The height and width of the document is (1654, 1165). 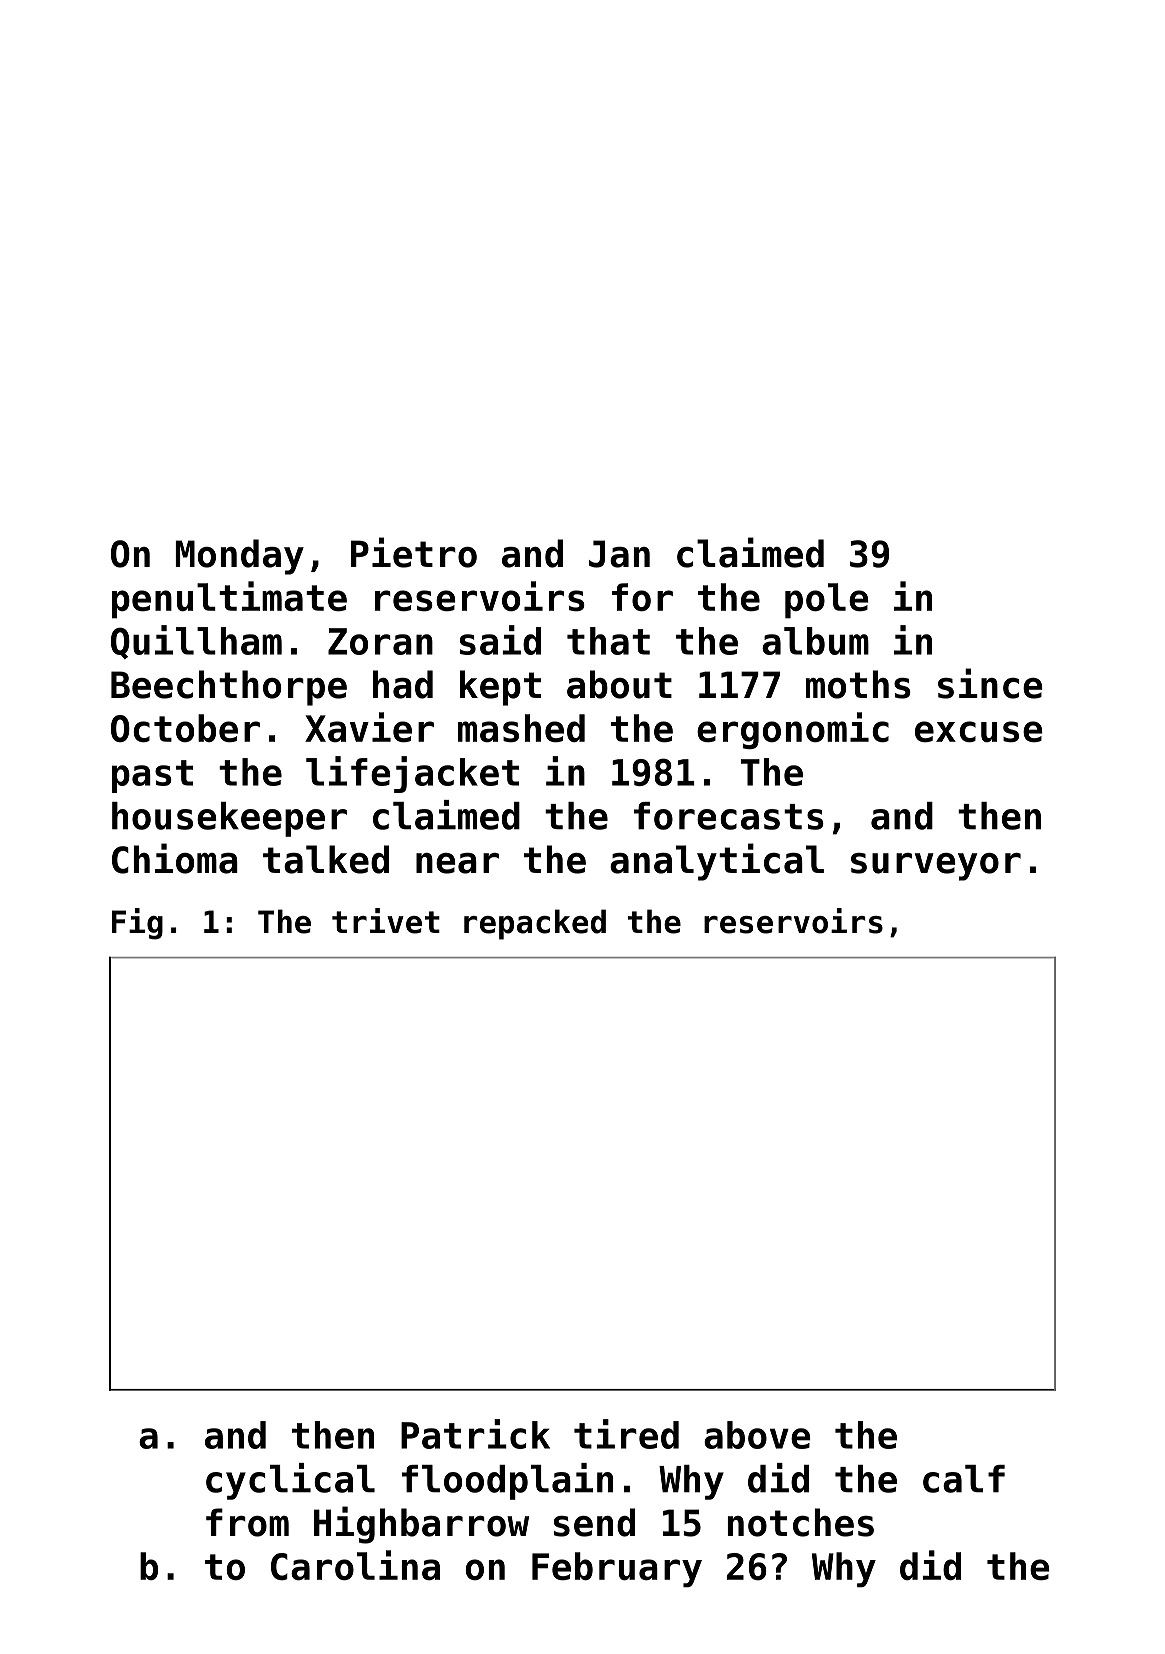 I want to click on excuse, so click(x=979, y=732).
